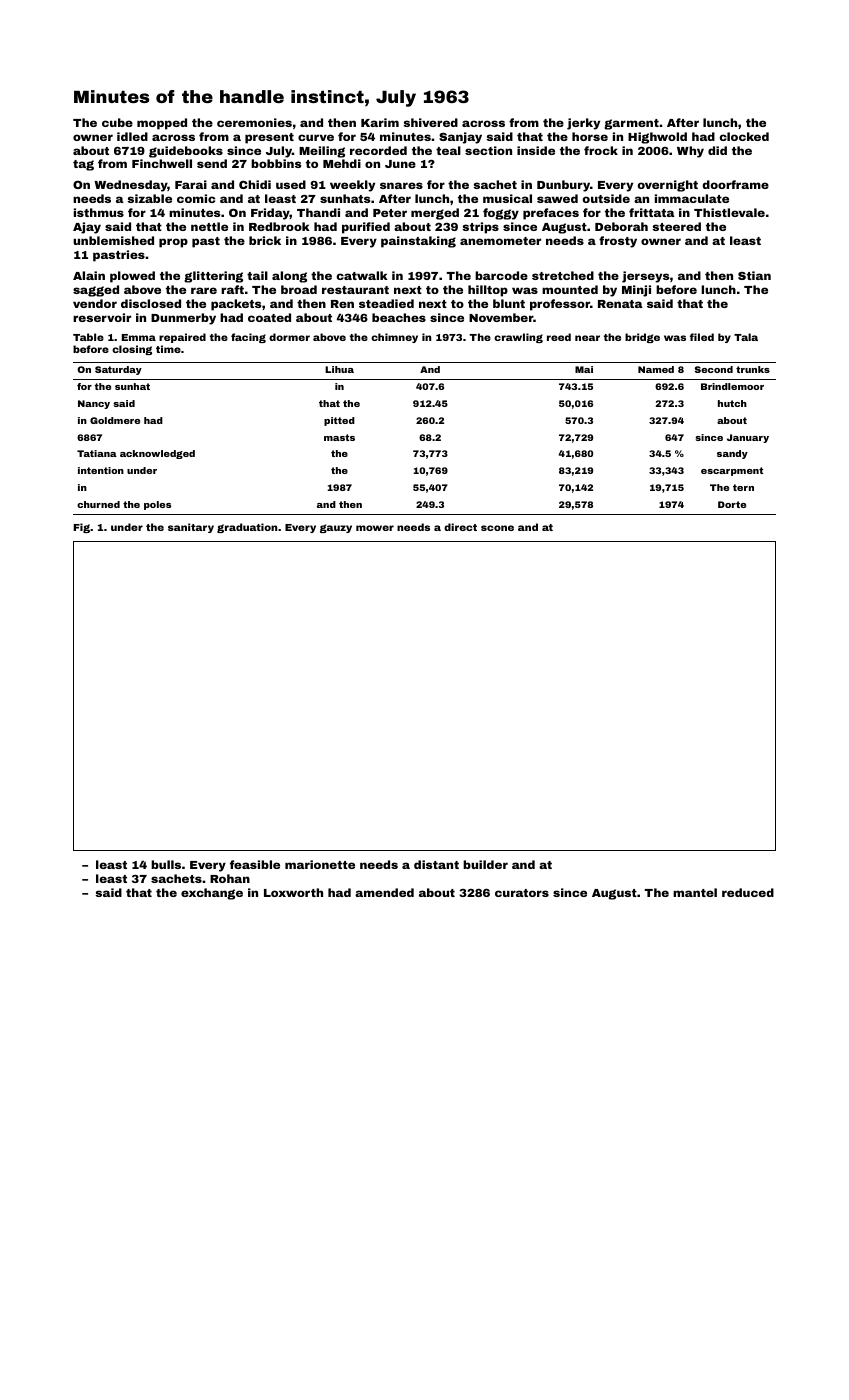 Image resolution: width=849 pixels, height=1400 pixels. Describe the element at coordinates (230, 878) in the screenshot. I see `Rohan` at that location.
